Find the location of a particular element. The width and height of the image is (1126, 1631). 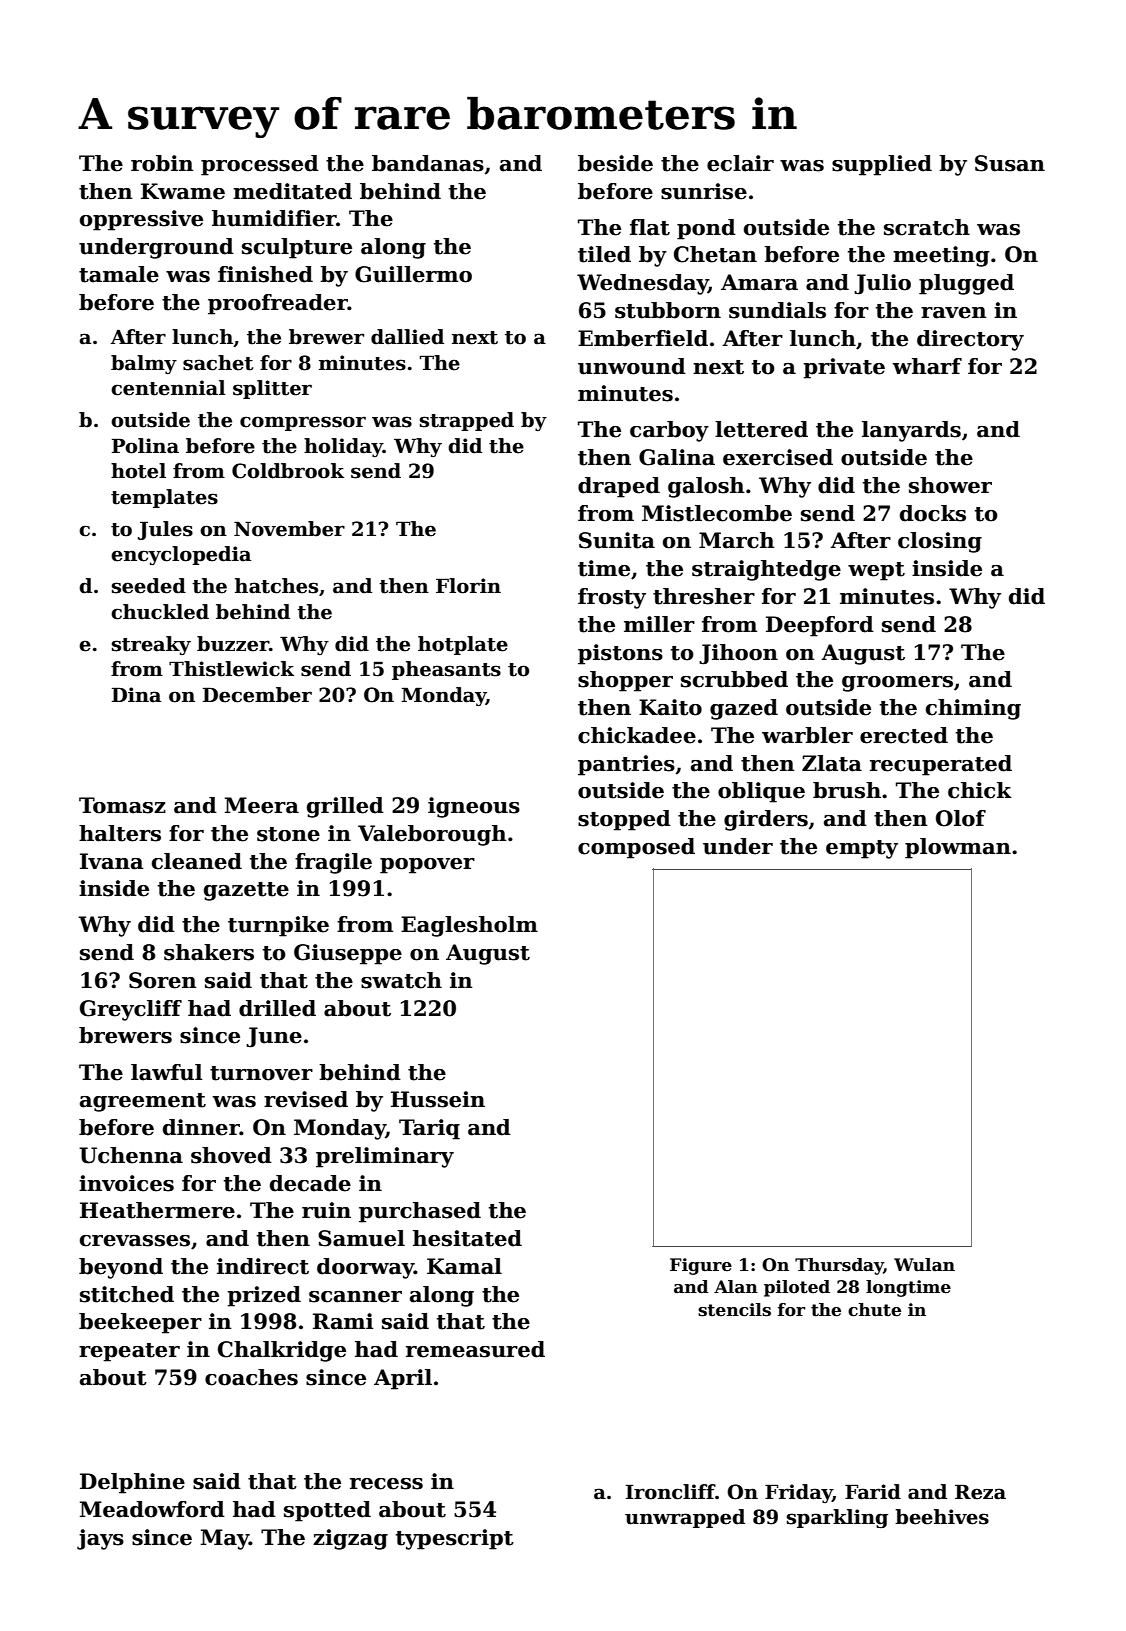

hotel is located at coordinates (138, 471).
